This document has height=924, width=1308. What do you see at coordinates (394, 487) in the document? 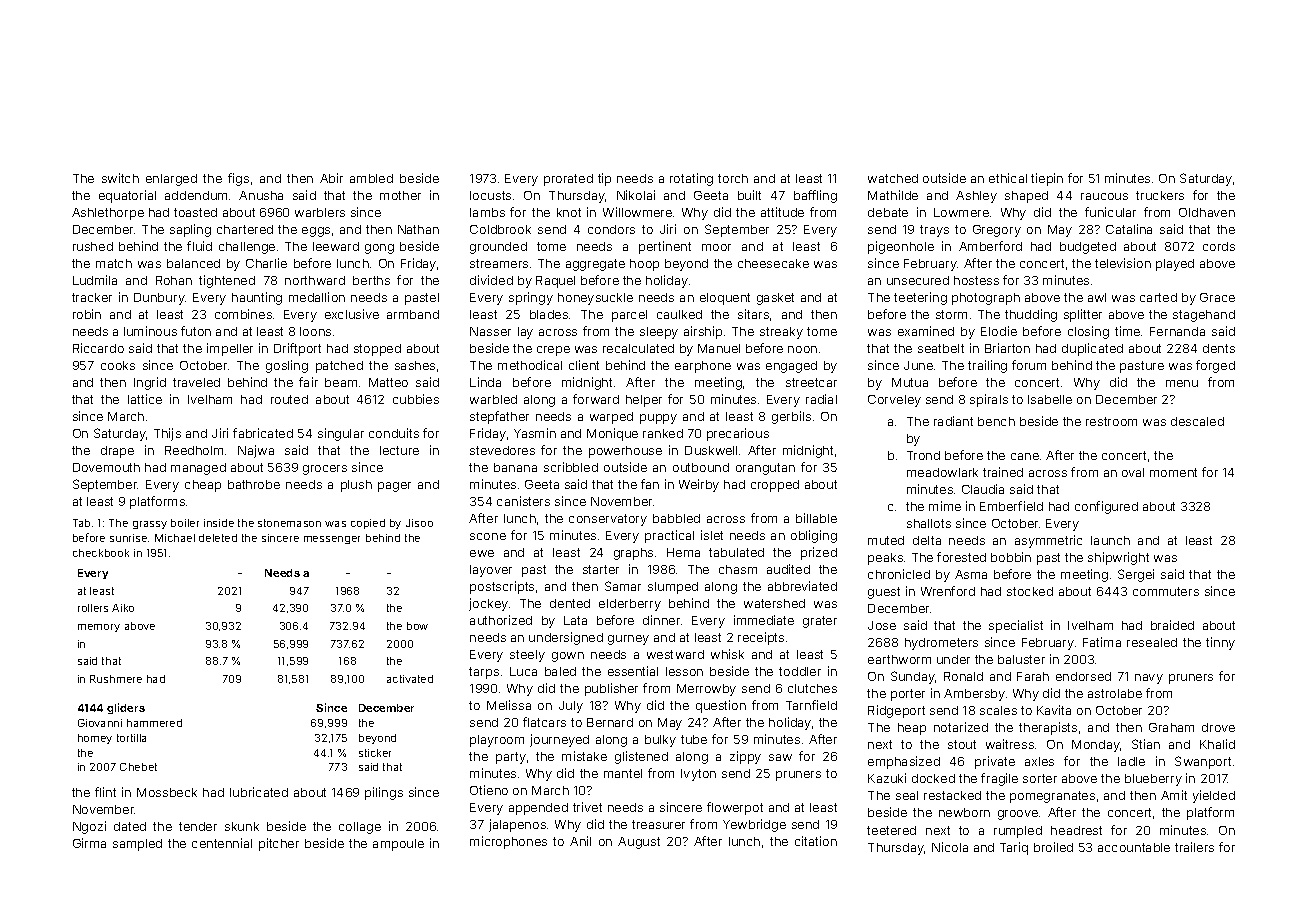
I see `pager` at bounding box center [394, 487].
